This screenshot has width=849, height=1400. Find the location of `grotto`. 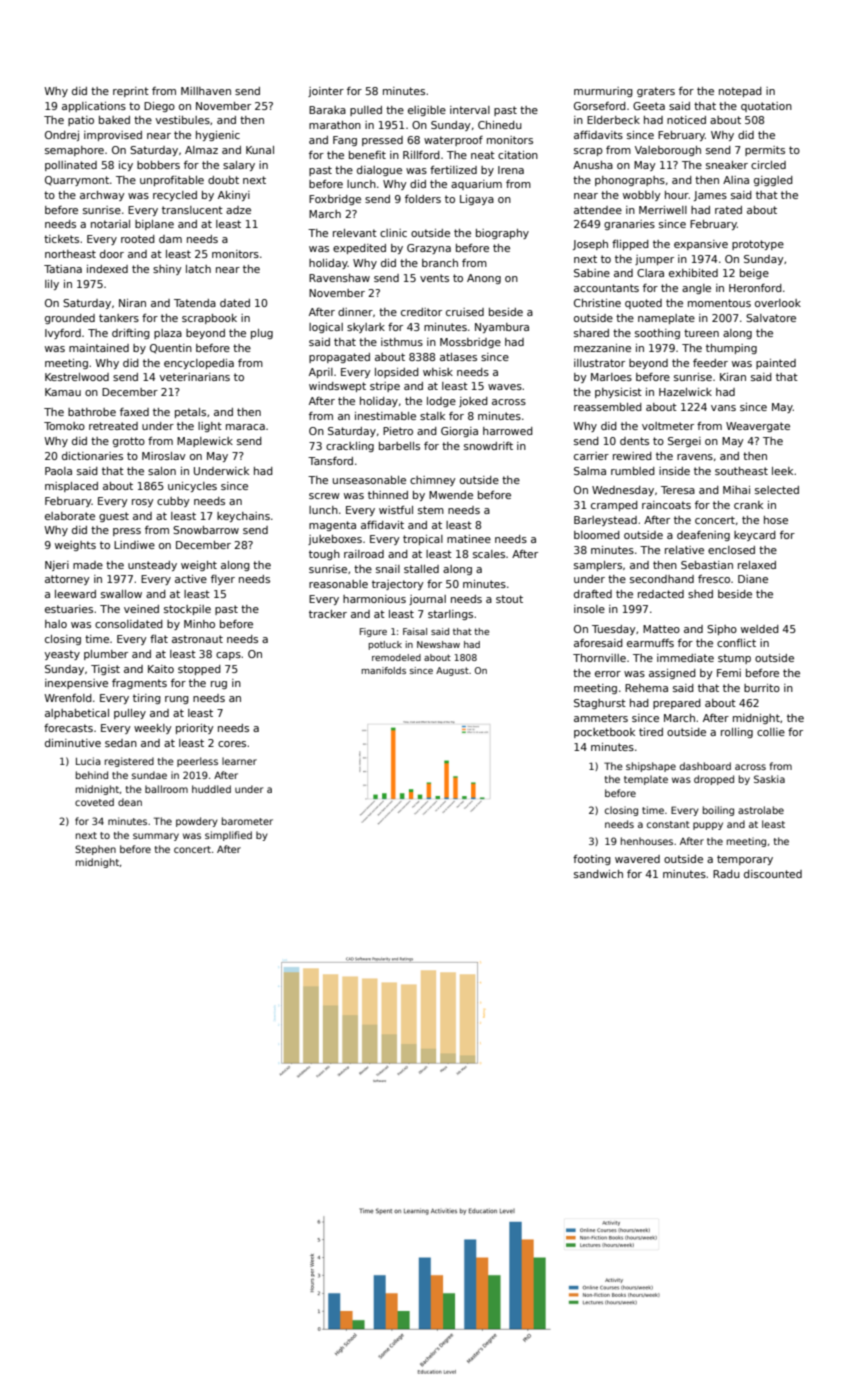

grotto is located at coordinates (129, 442).
